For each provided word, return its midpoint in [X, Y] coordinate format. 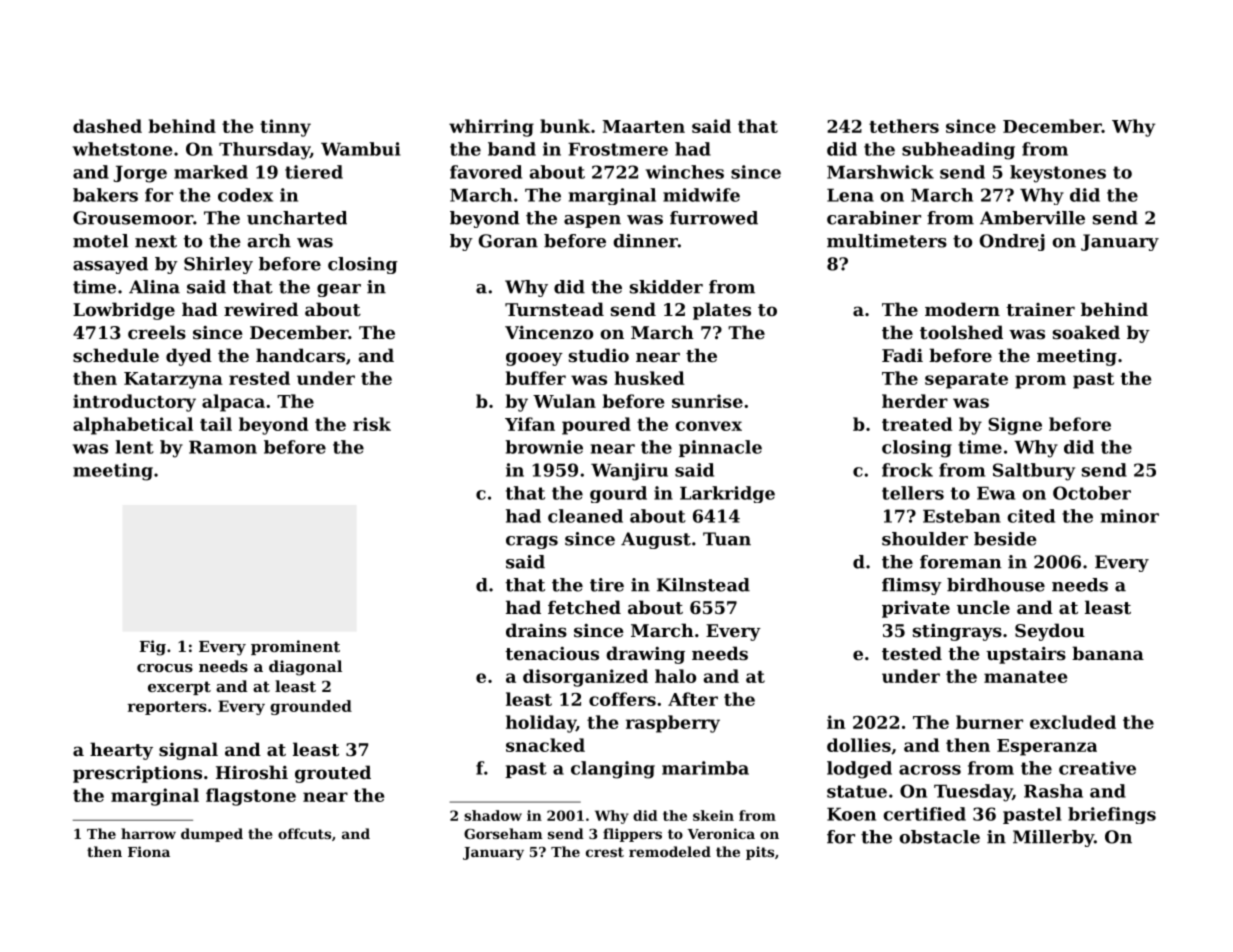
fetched [584, 607]
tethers [904, 126]
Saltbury [1034, 472]
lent [134, 447]
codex [245, 195]
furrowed [714, 218]
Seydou [1050, 632]
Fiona [149, 851]
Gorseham [503, 833]
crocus [165, 668]
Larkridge [727, 494]
